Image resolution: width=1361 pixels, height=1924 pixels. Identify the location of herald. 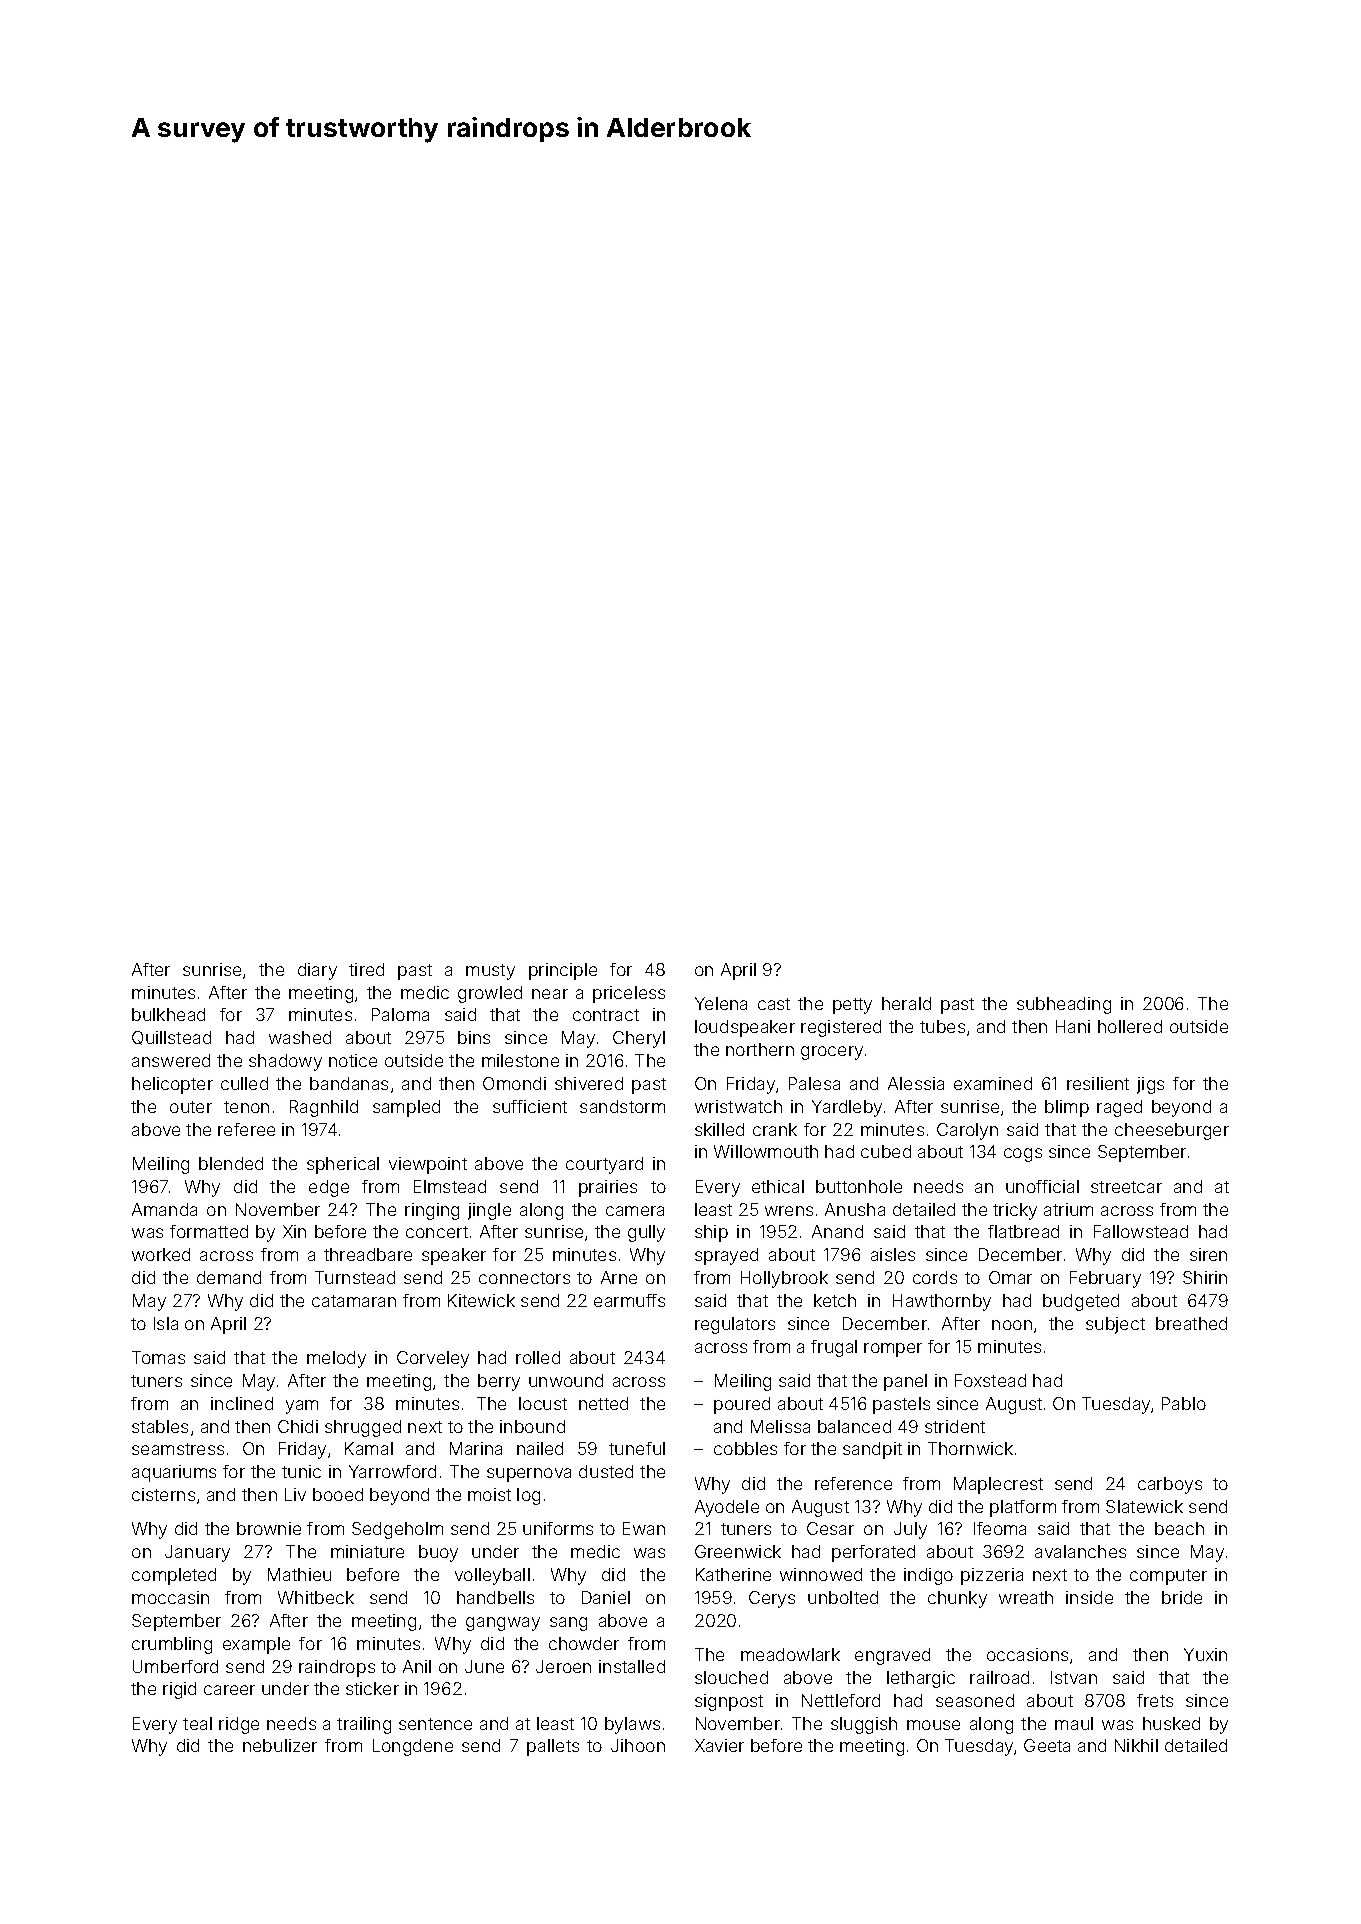
(906, 1003).
